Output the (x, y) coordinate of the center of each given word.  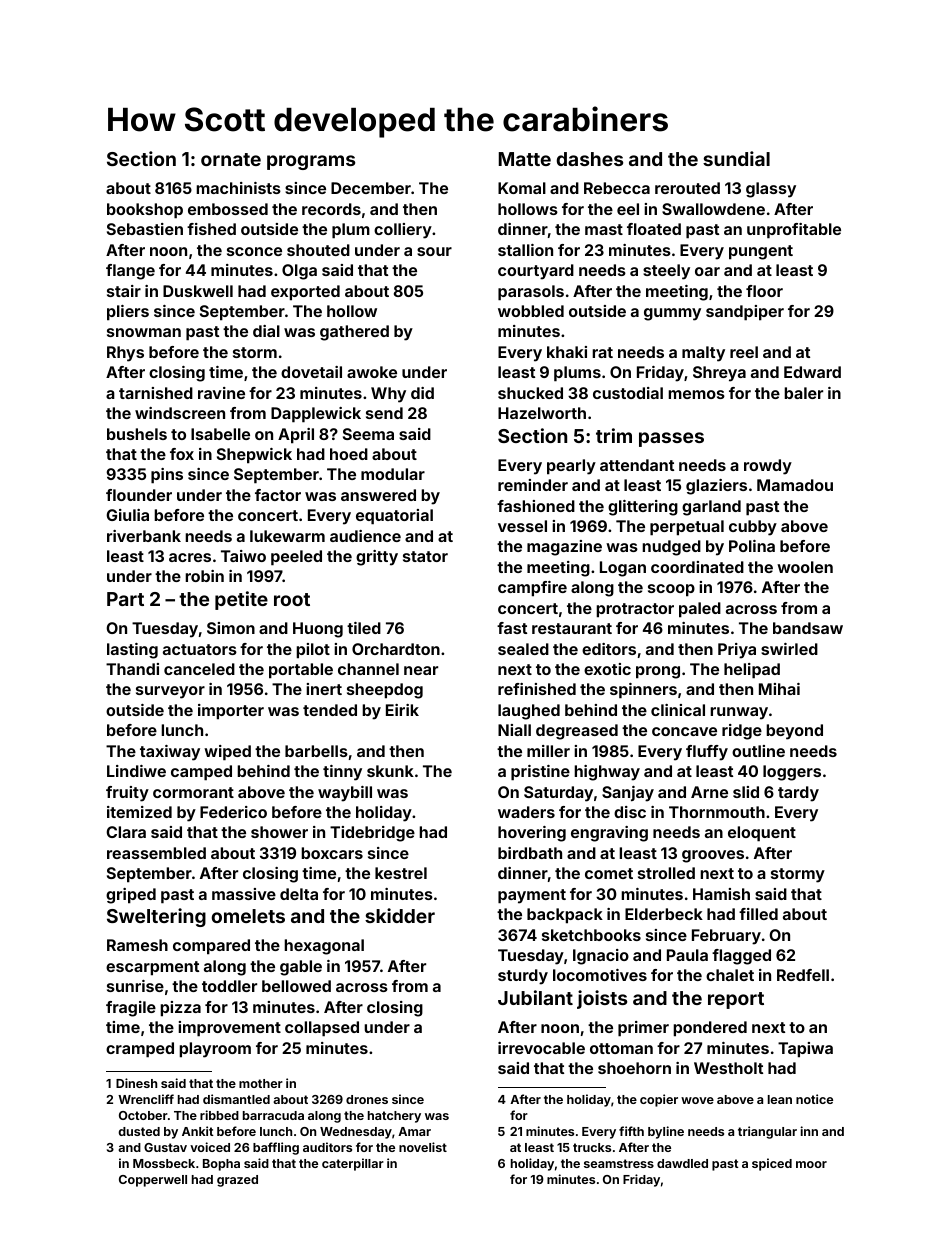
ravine (221, 393)
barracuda (273, 1115)
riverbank (144, 536)
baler (803, 393)
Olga (299, 272)
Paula (687, 955)
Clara (126, 832)
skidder (400, 915)
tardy (798, 794)
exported (305, 293)
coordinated (697, 567)
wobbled (531, 311)
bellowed (296, 986)
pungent (761, 252)
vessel (522, 526)
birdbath (530, 853)
